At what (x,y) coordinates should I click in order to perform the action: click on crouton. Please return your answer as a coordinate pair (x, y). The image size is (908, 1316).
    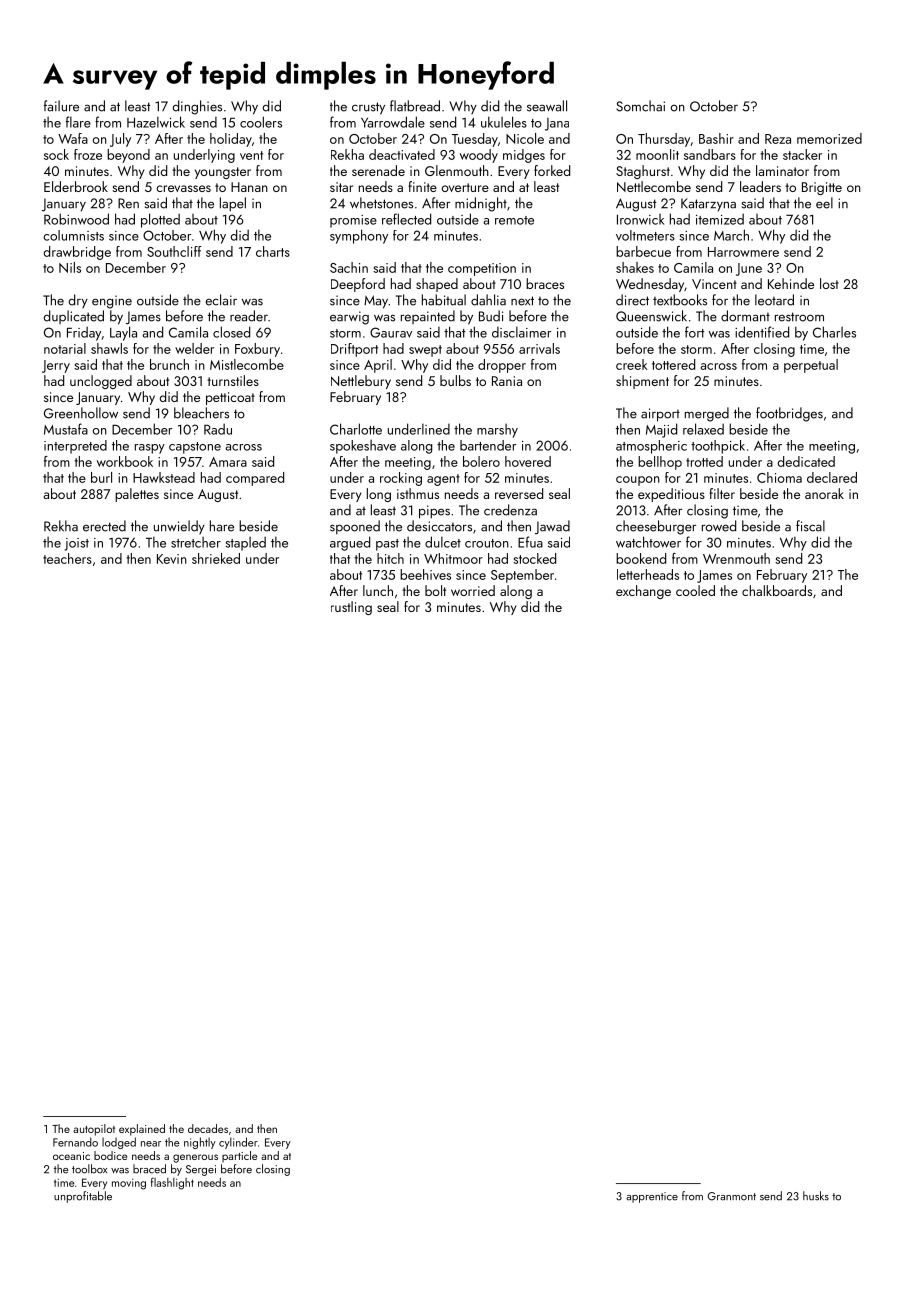
    Looking at the image, I should click on (487, 543).
